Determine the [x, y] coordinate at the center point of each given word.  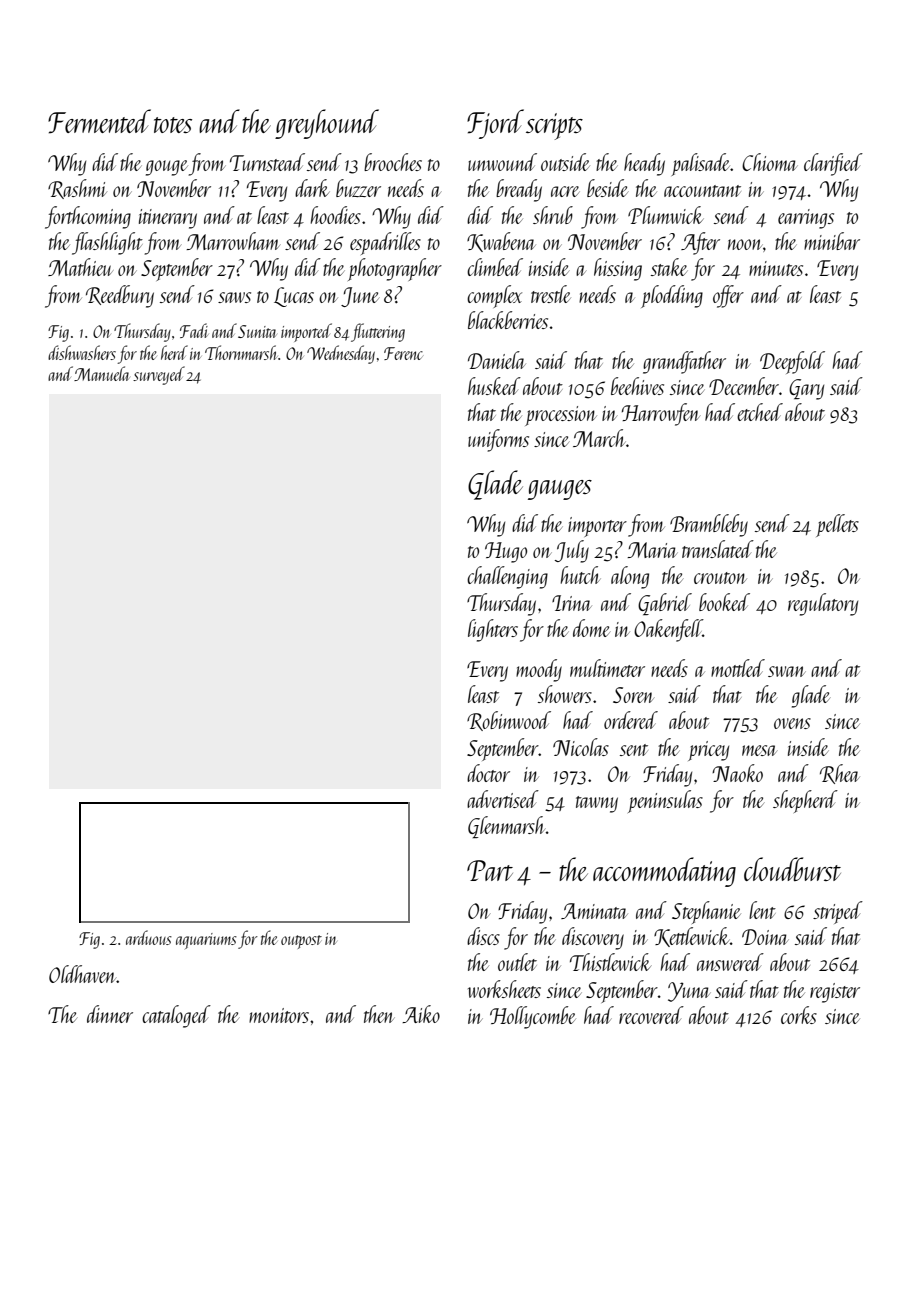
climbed [495, 267]
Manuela [101, 373]
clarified [833, 164]
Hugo [506, 552]
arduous [149, 937]
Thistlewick [611, 962]
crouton [720, 578]
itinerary [168, 219]
